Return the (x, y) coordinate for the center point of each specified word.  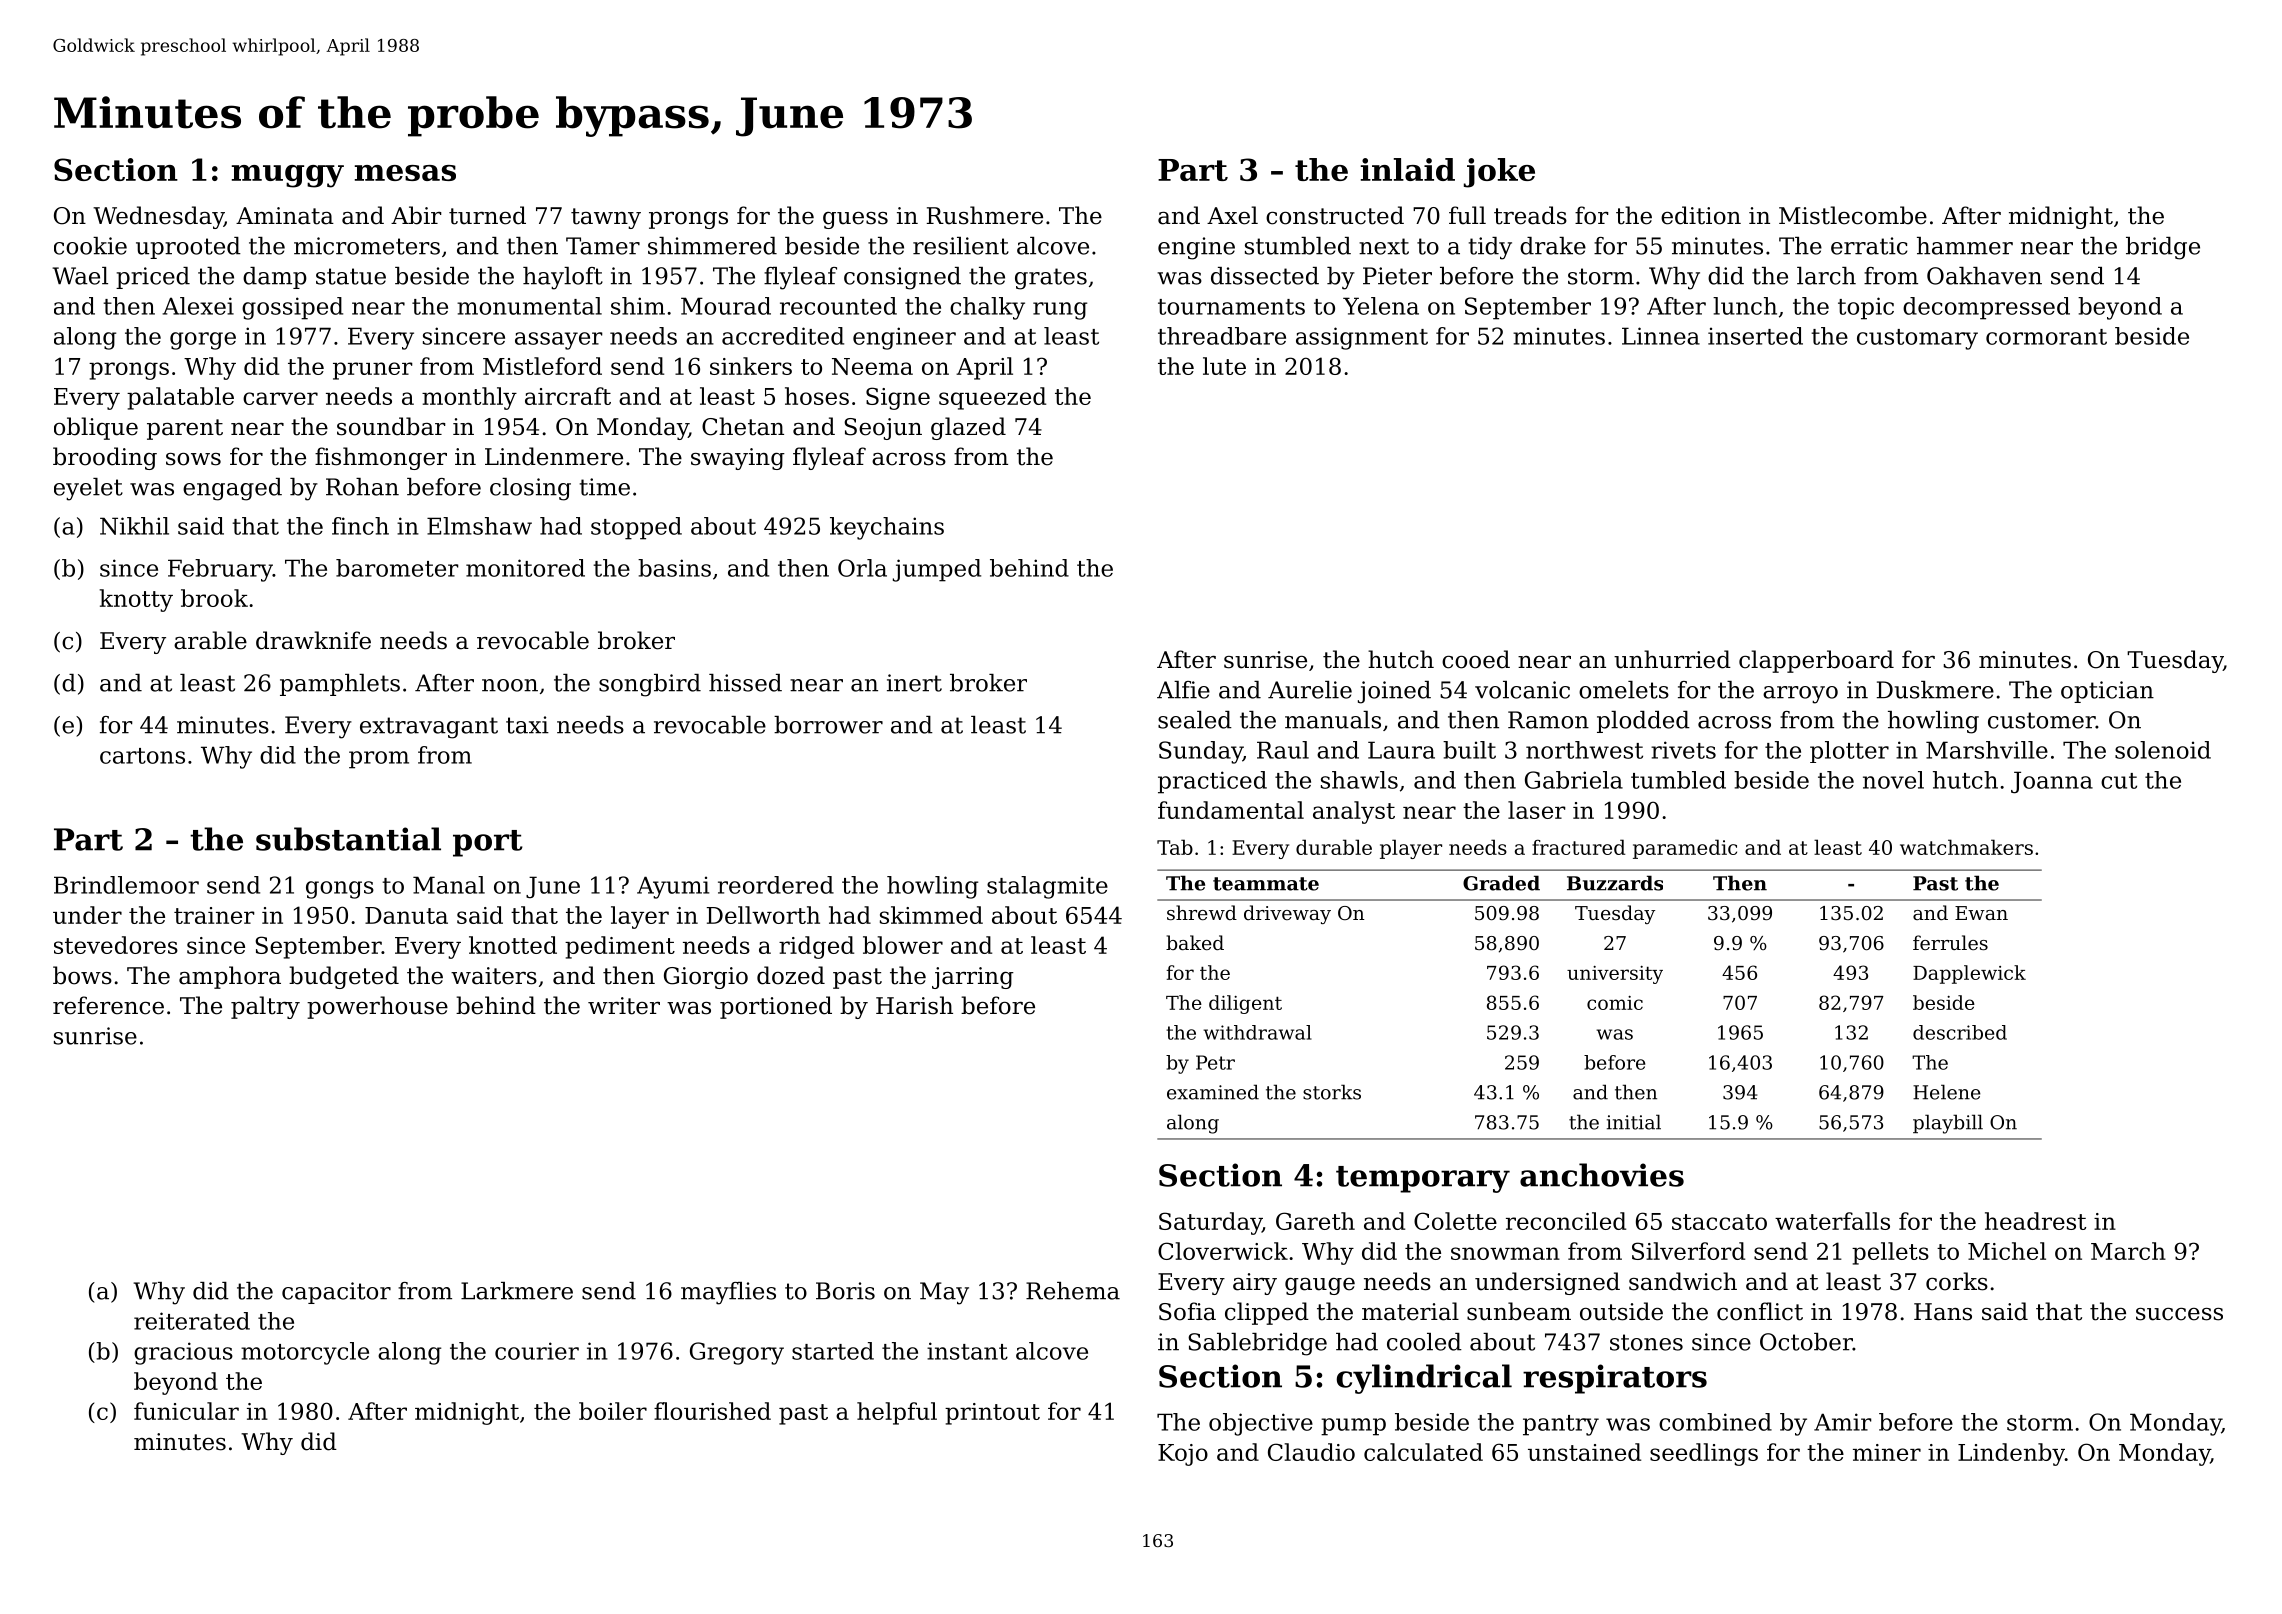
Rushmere (985, 215)
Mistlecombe (1853, 215)
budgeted (344, 977)
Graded (1501, 883)
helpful (897, 1413)
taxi (527, 725)
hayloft (563, 278)
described (1960, 1032)
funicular (186, 1411)
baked (1195, 942)
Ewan (1981, 913)
